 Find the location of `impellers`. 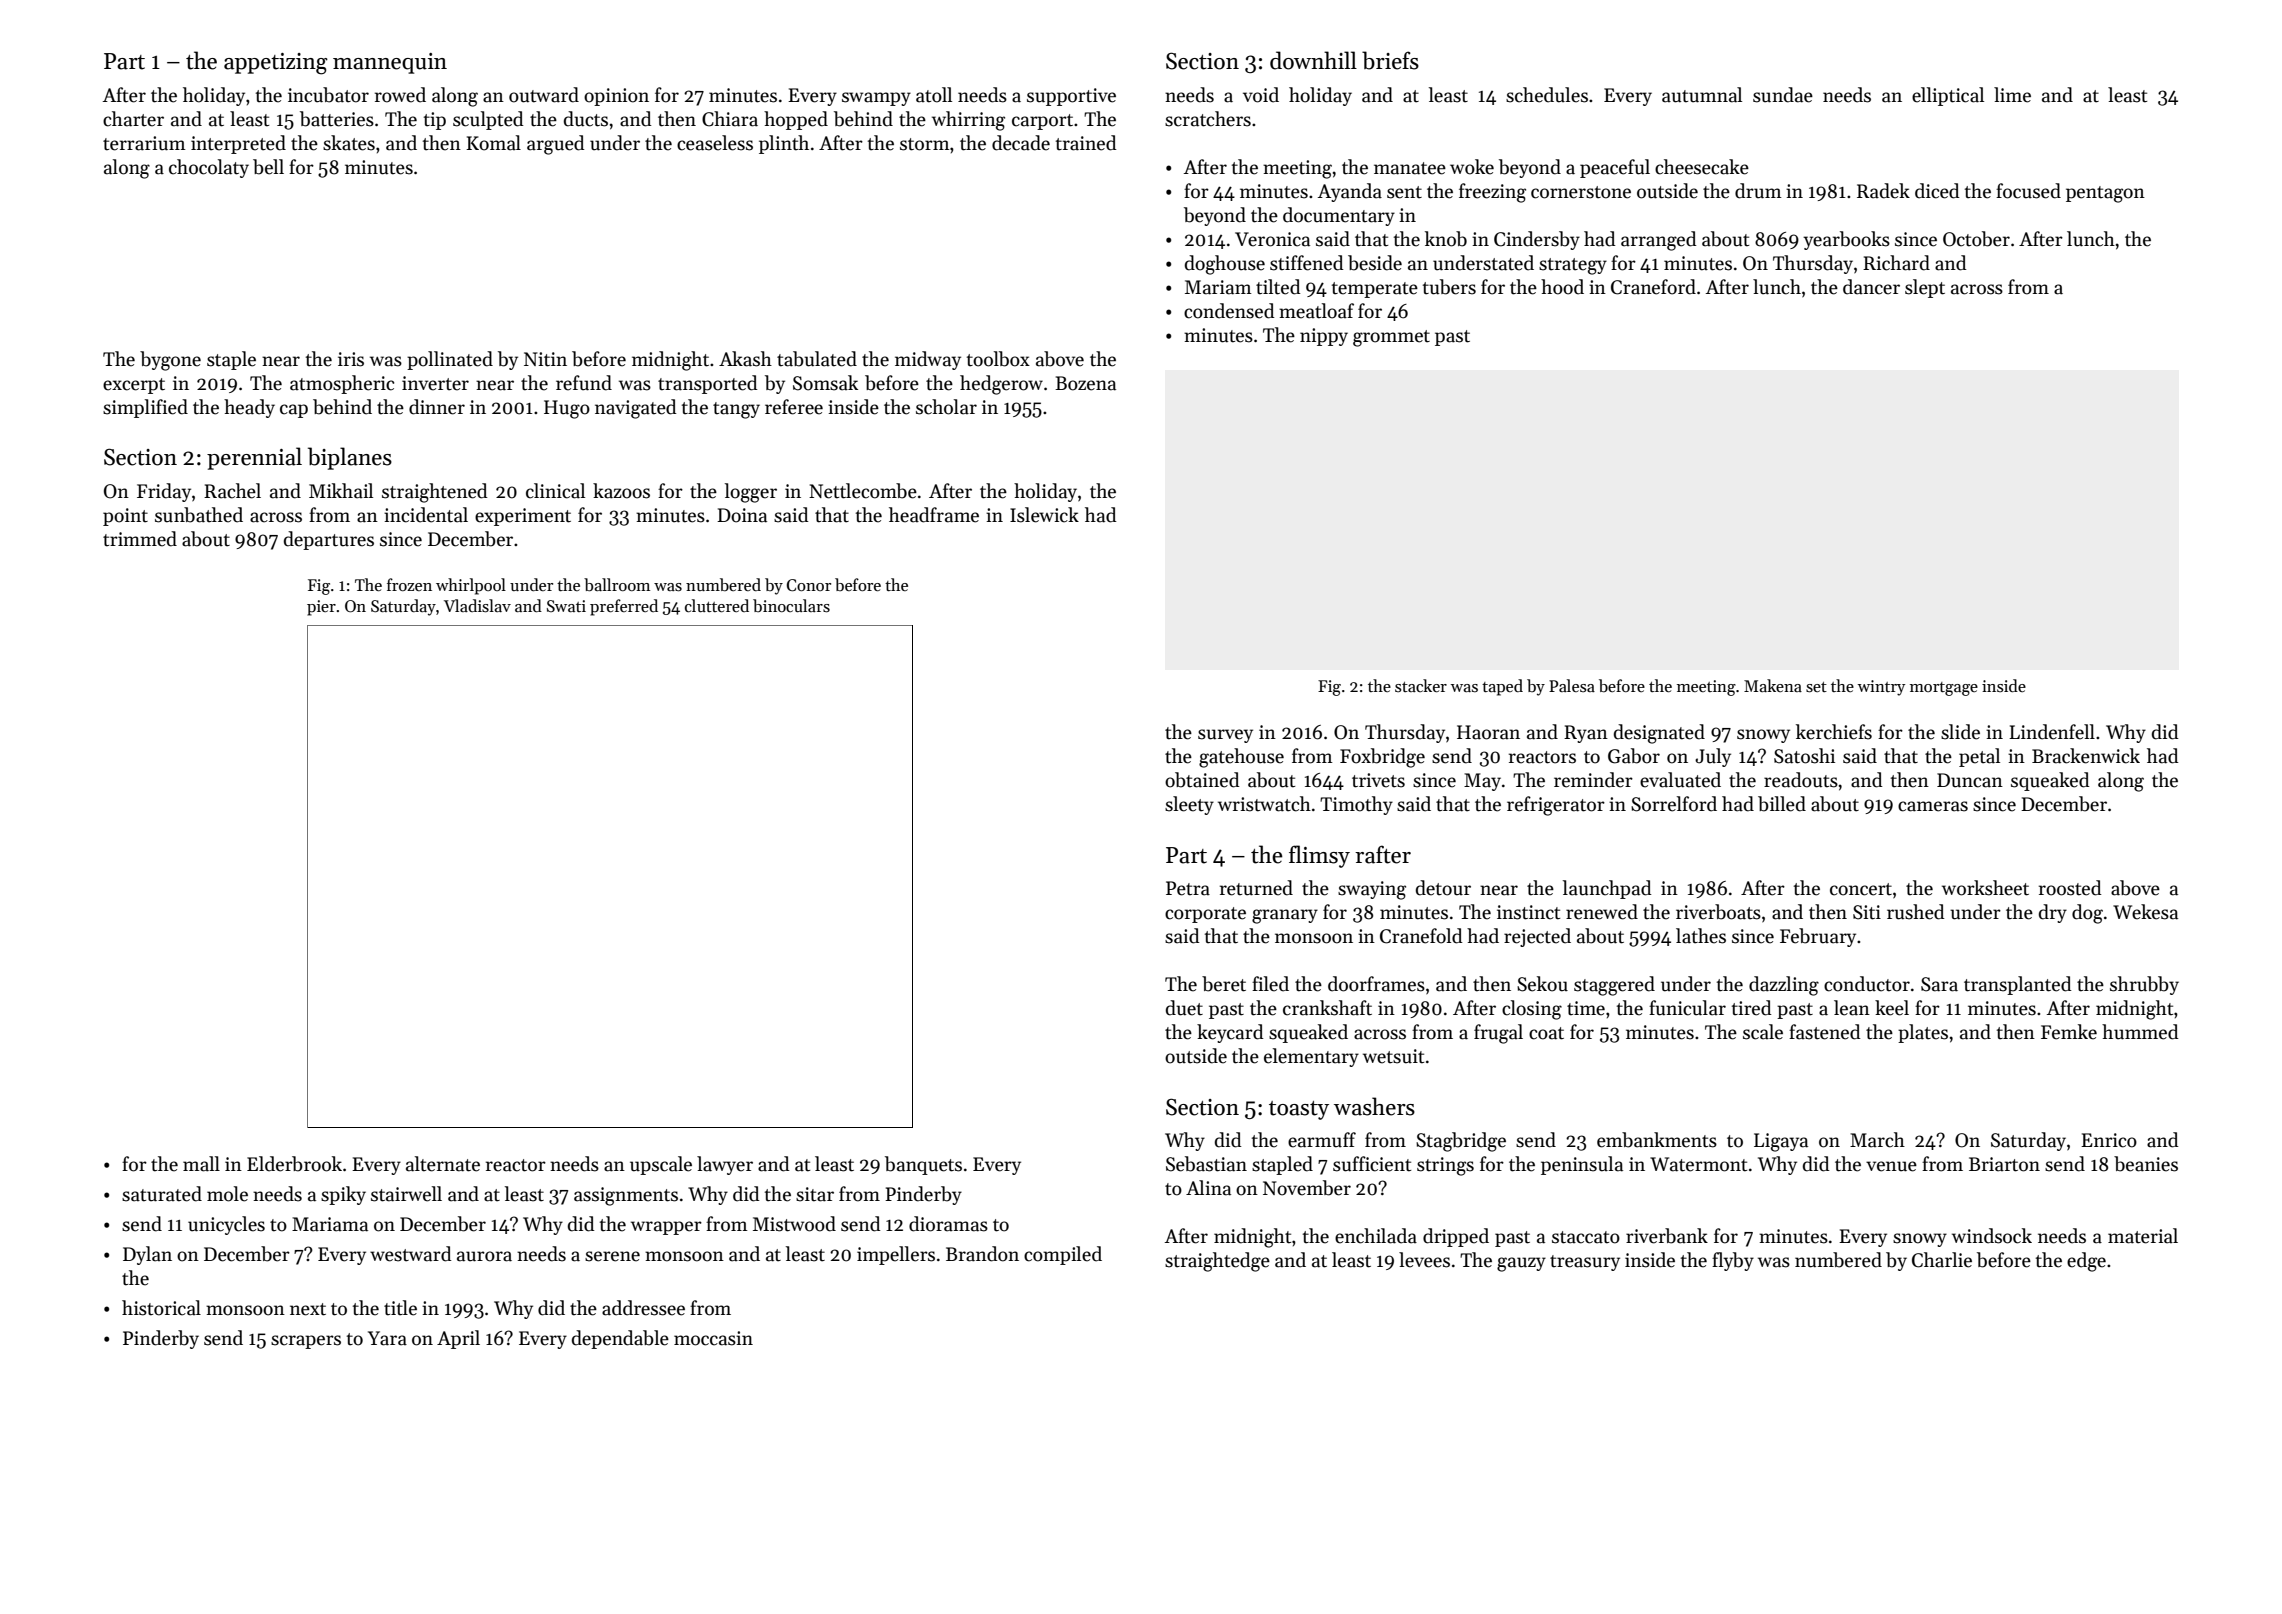

impellers is located at coordinates (896, 1255).
